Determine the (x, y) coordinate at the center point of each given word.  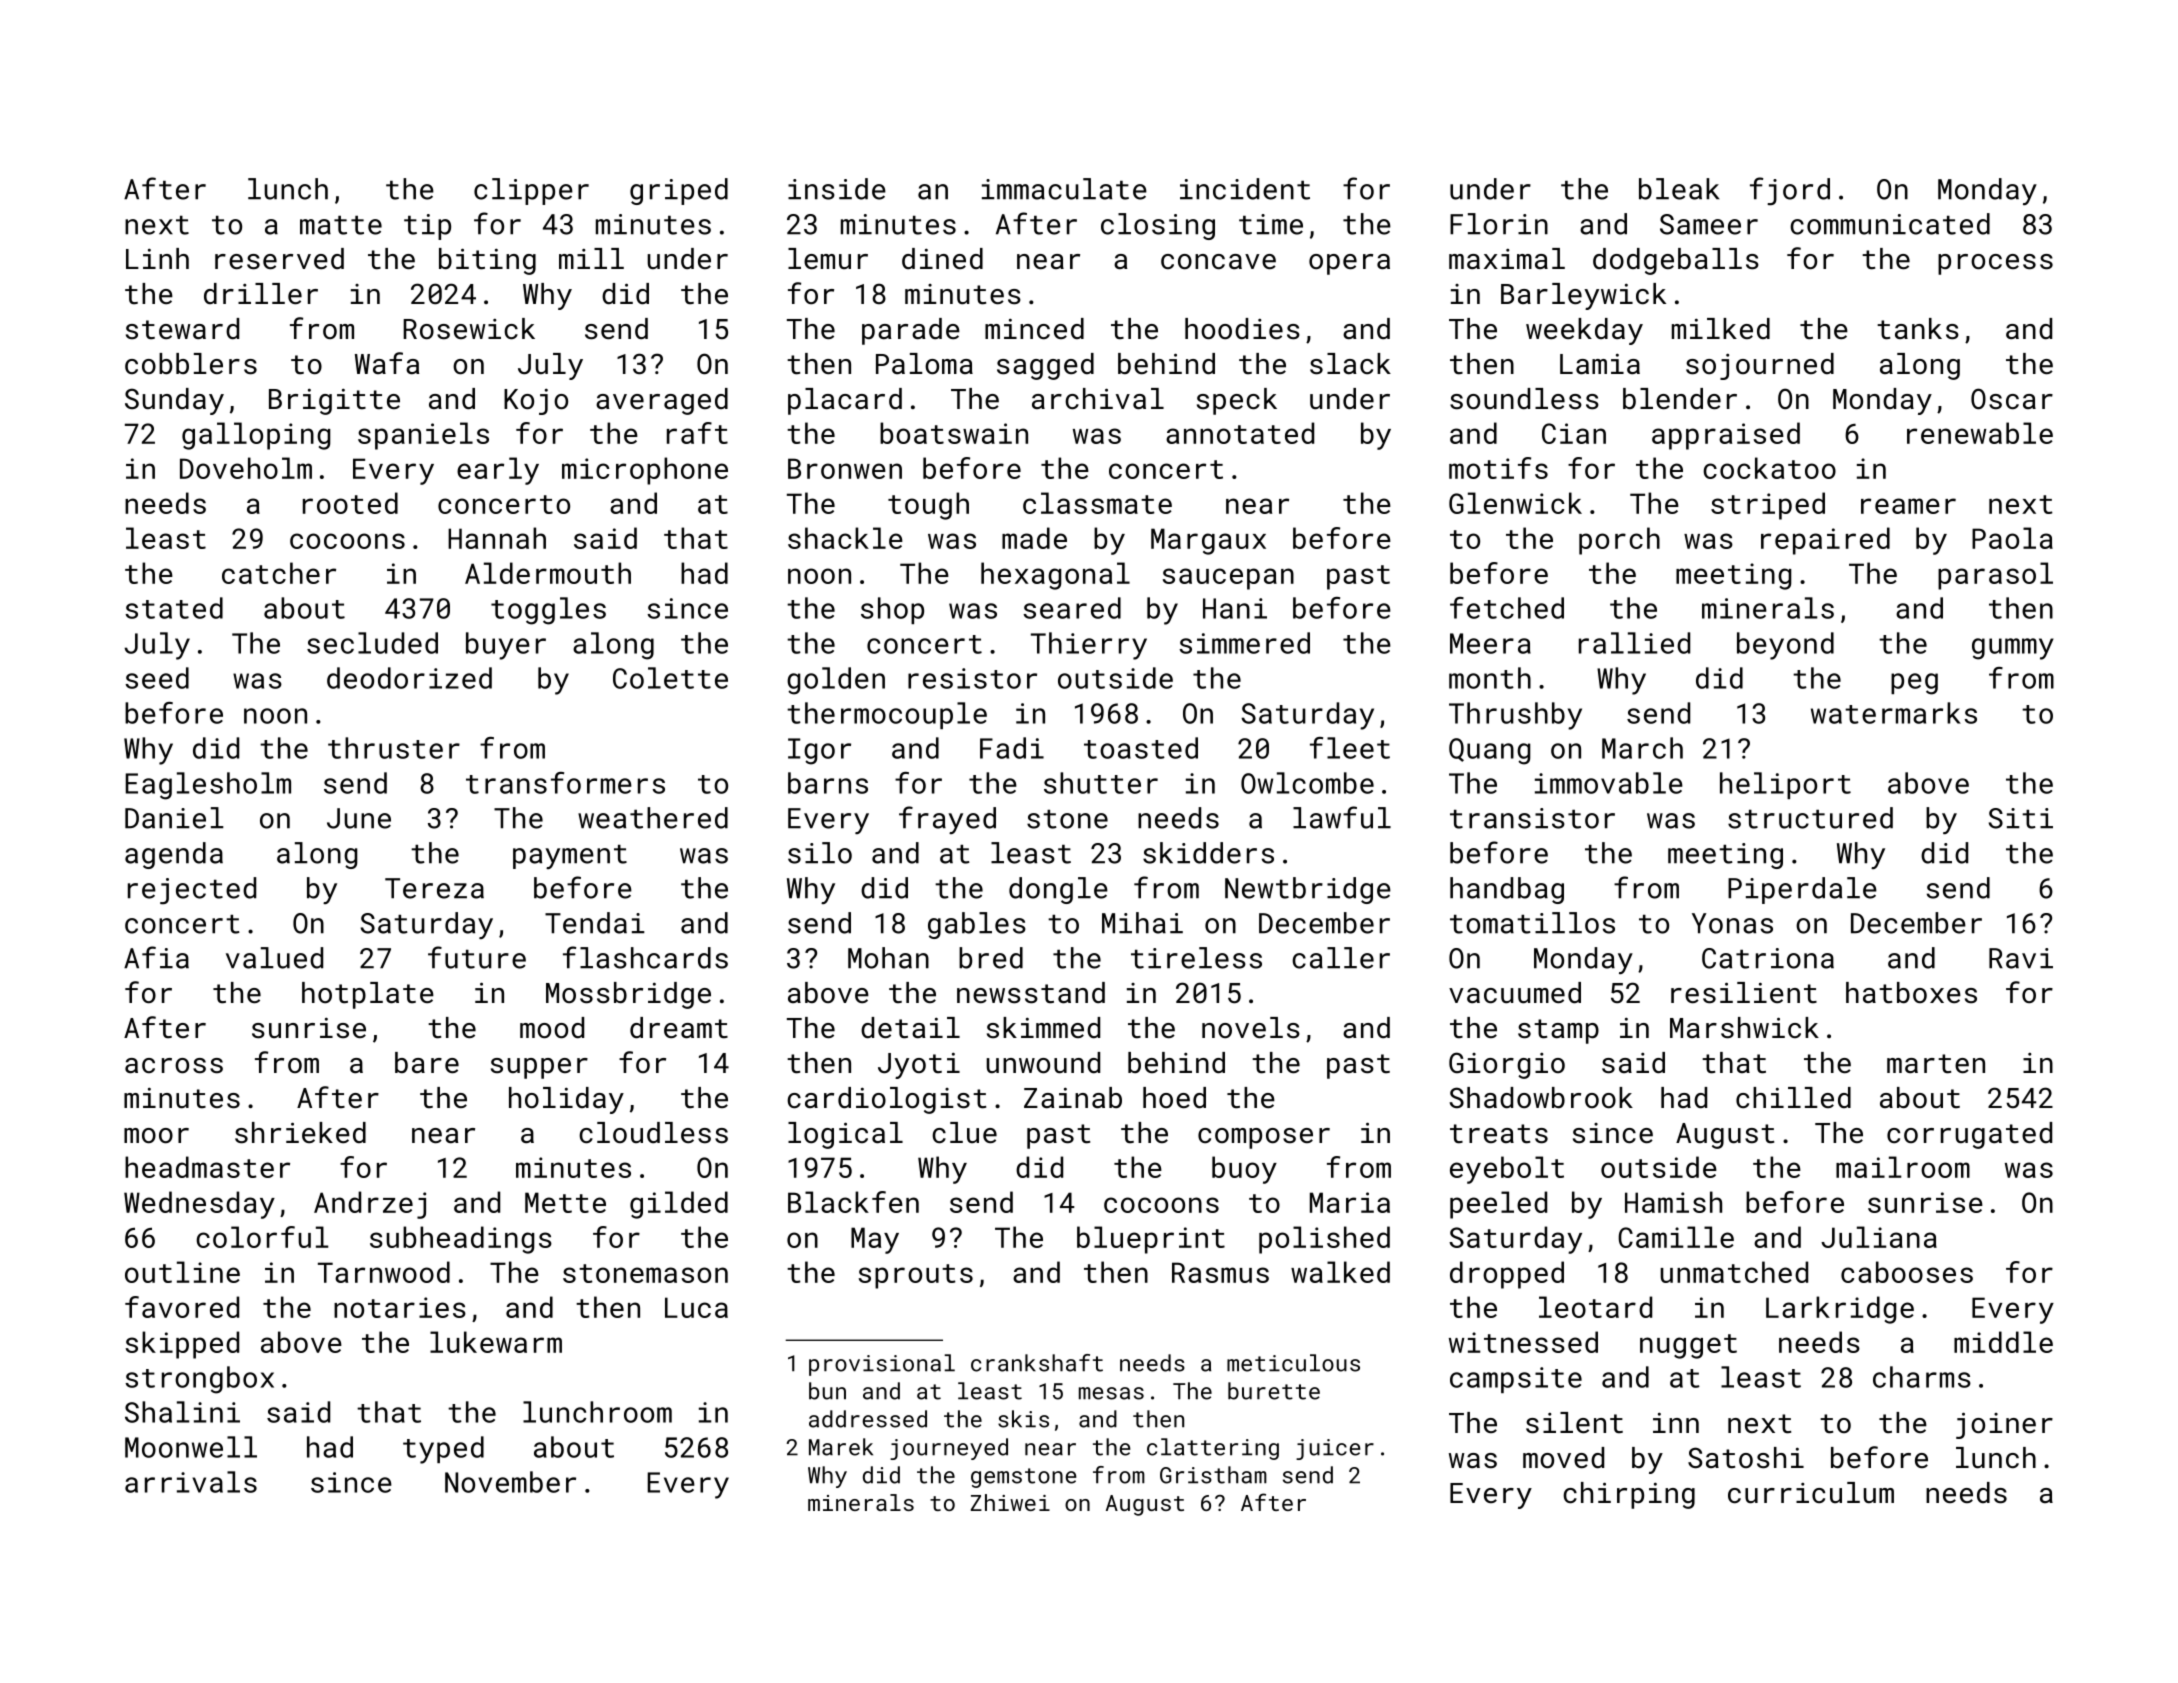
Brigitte (334, 402)
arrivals (191, 1482)
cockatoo (1769, 468)
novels (1251, 1028)
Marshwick (1744, 1028)
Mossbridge (628, 995)
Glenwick (1515, 503)
